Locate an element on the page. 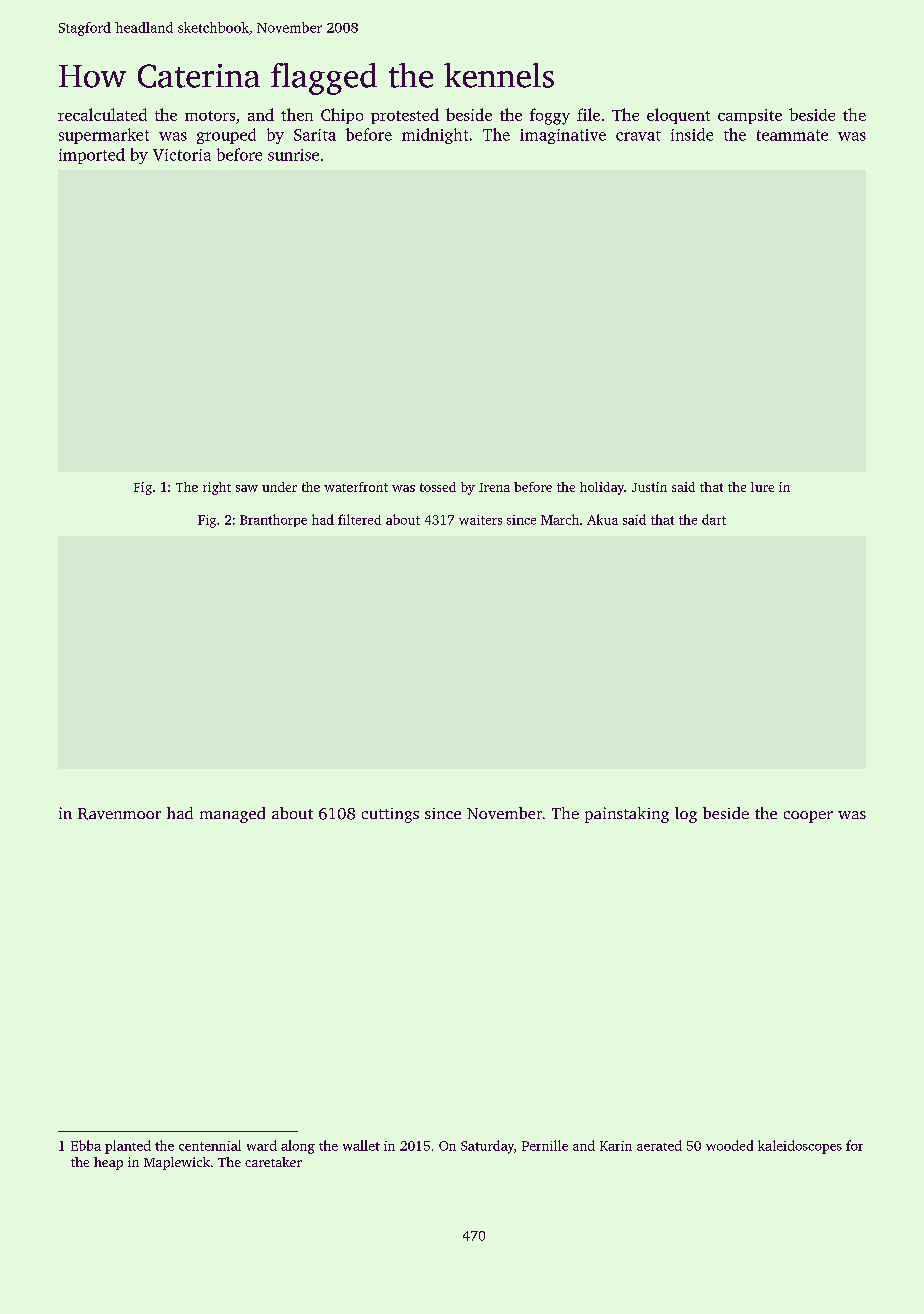 The width and height of the image is (924, 1314). eloquent is located at coordinates (678, 116).
